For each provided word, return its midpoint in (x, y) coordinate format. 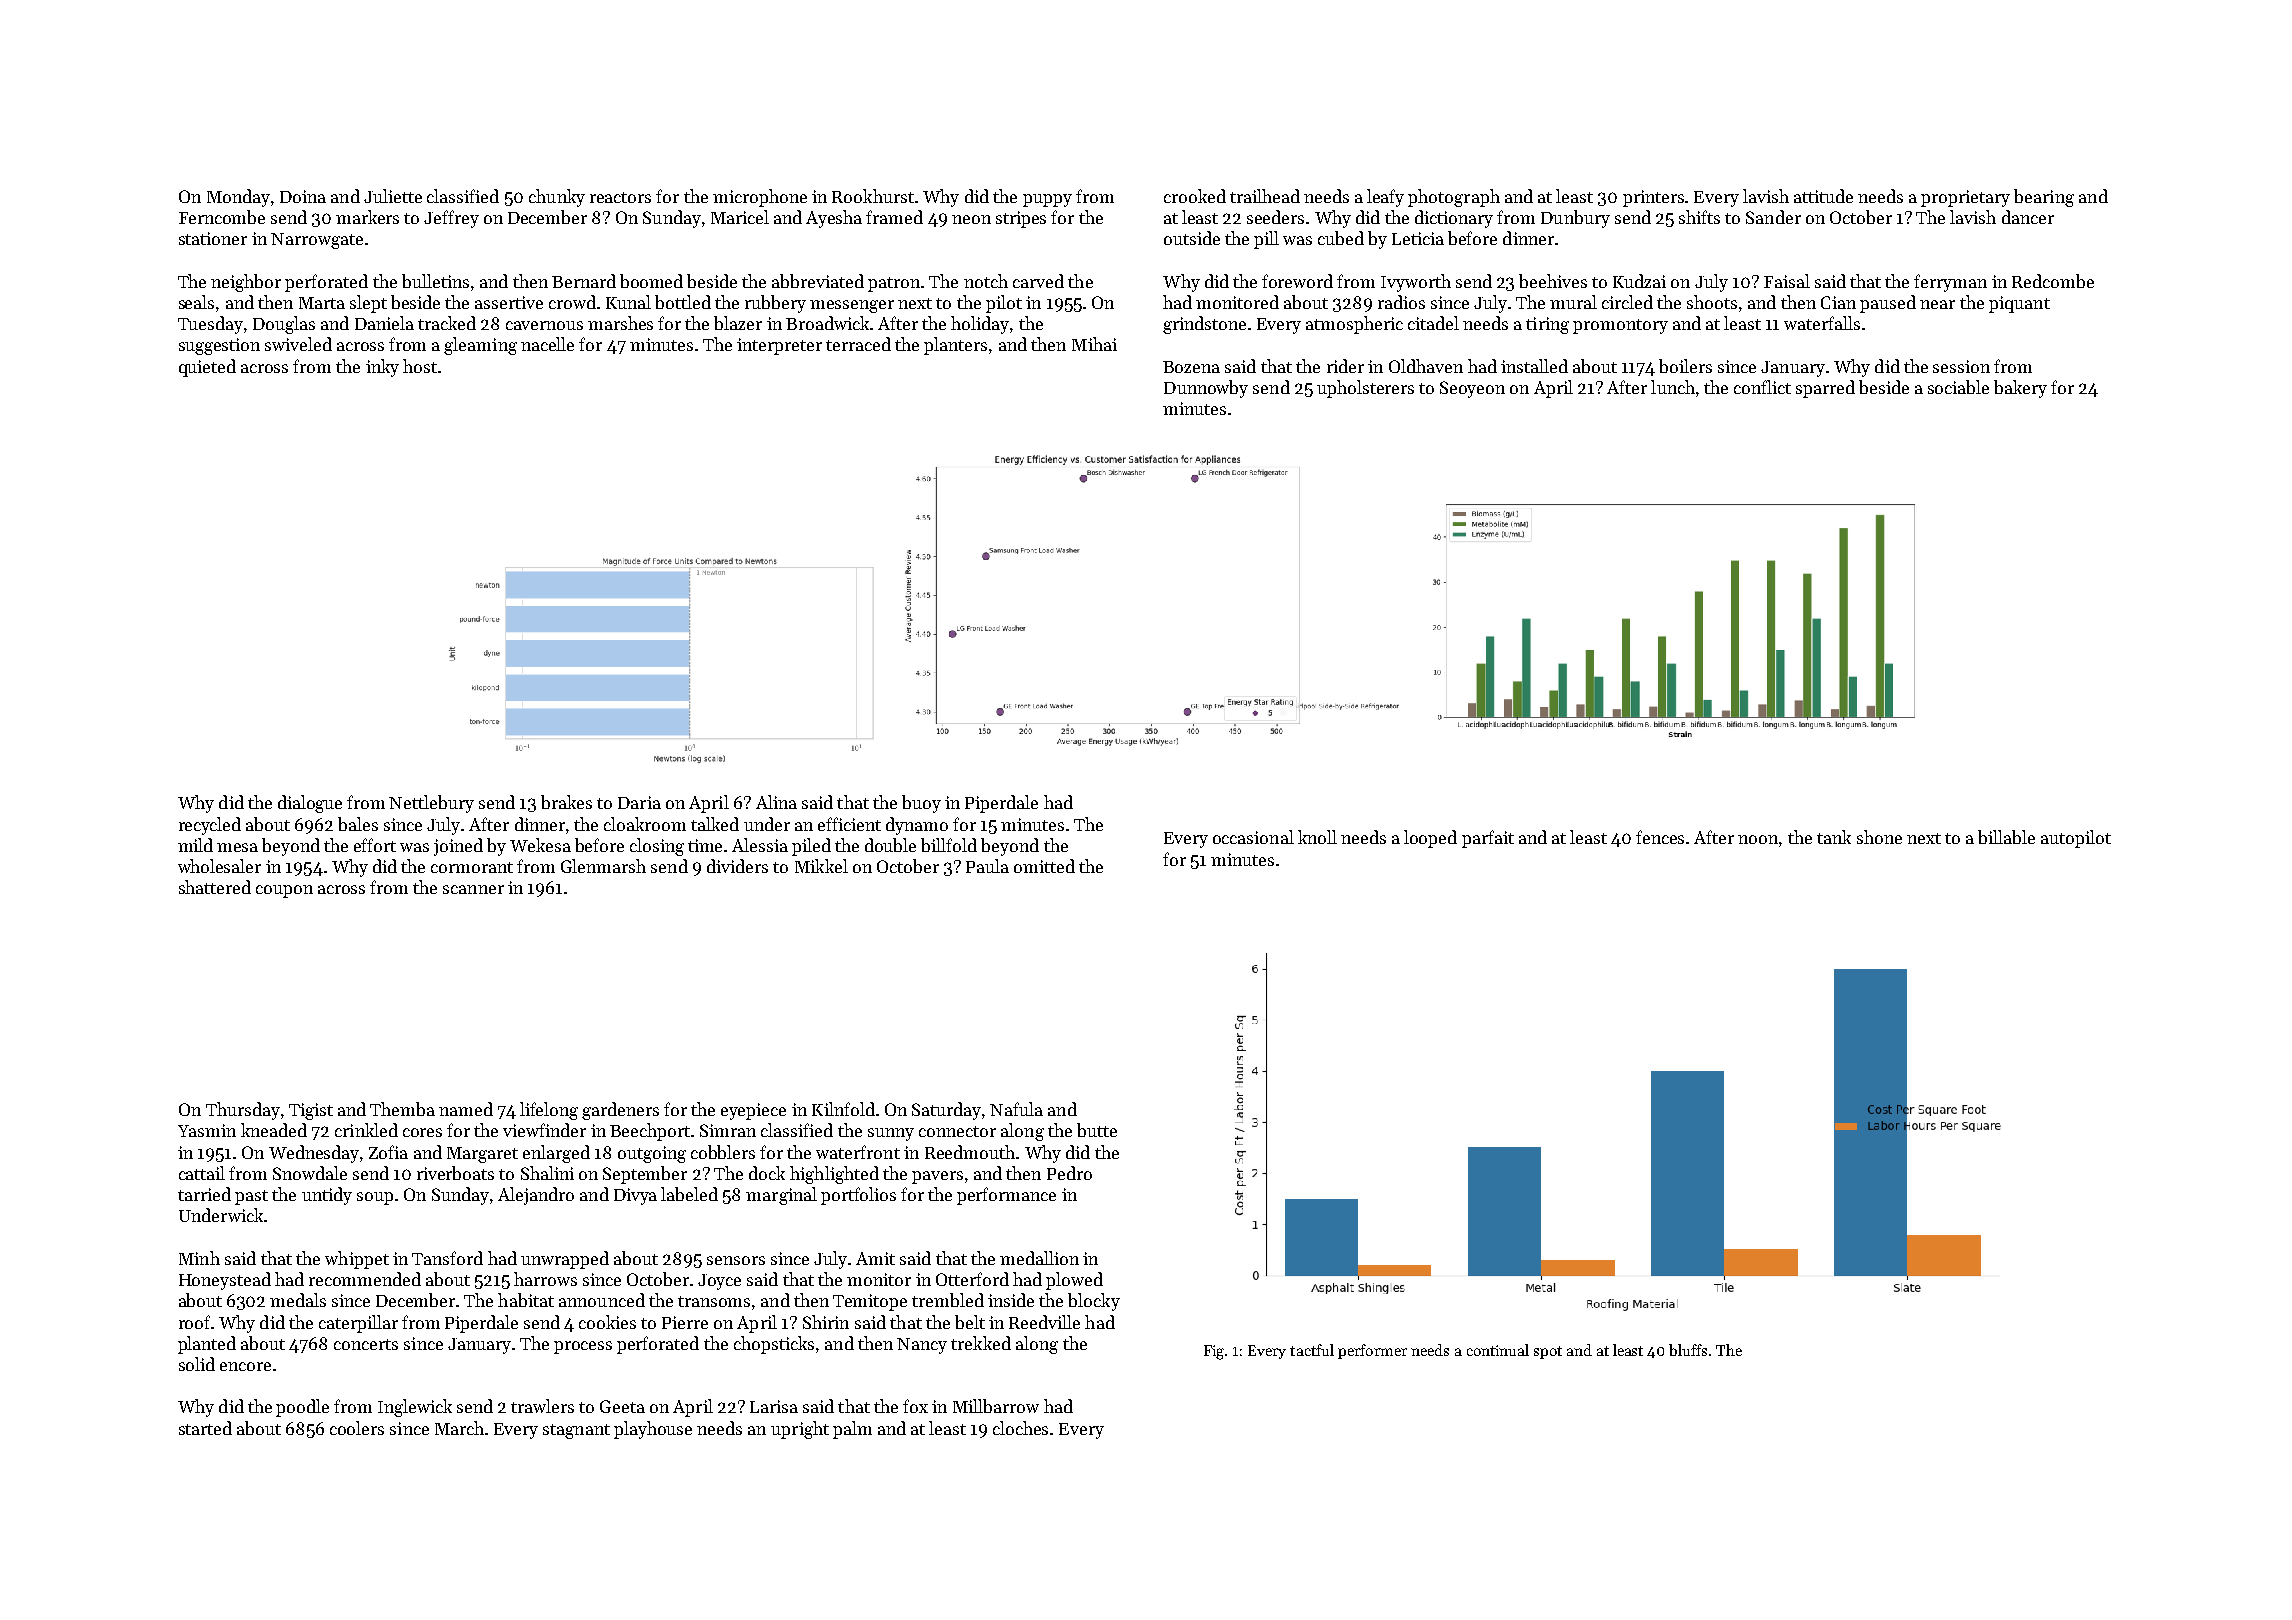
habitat (526, 1300)
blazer (738, 323)
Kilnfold (843, 1109)
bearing (2044, 198)
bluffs (1688, 1350)
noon (1758, 839)
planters (955, 346)
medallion (1039, 1258)
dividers (737, 866)
